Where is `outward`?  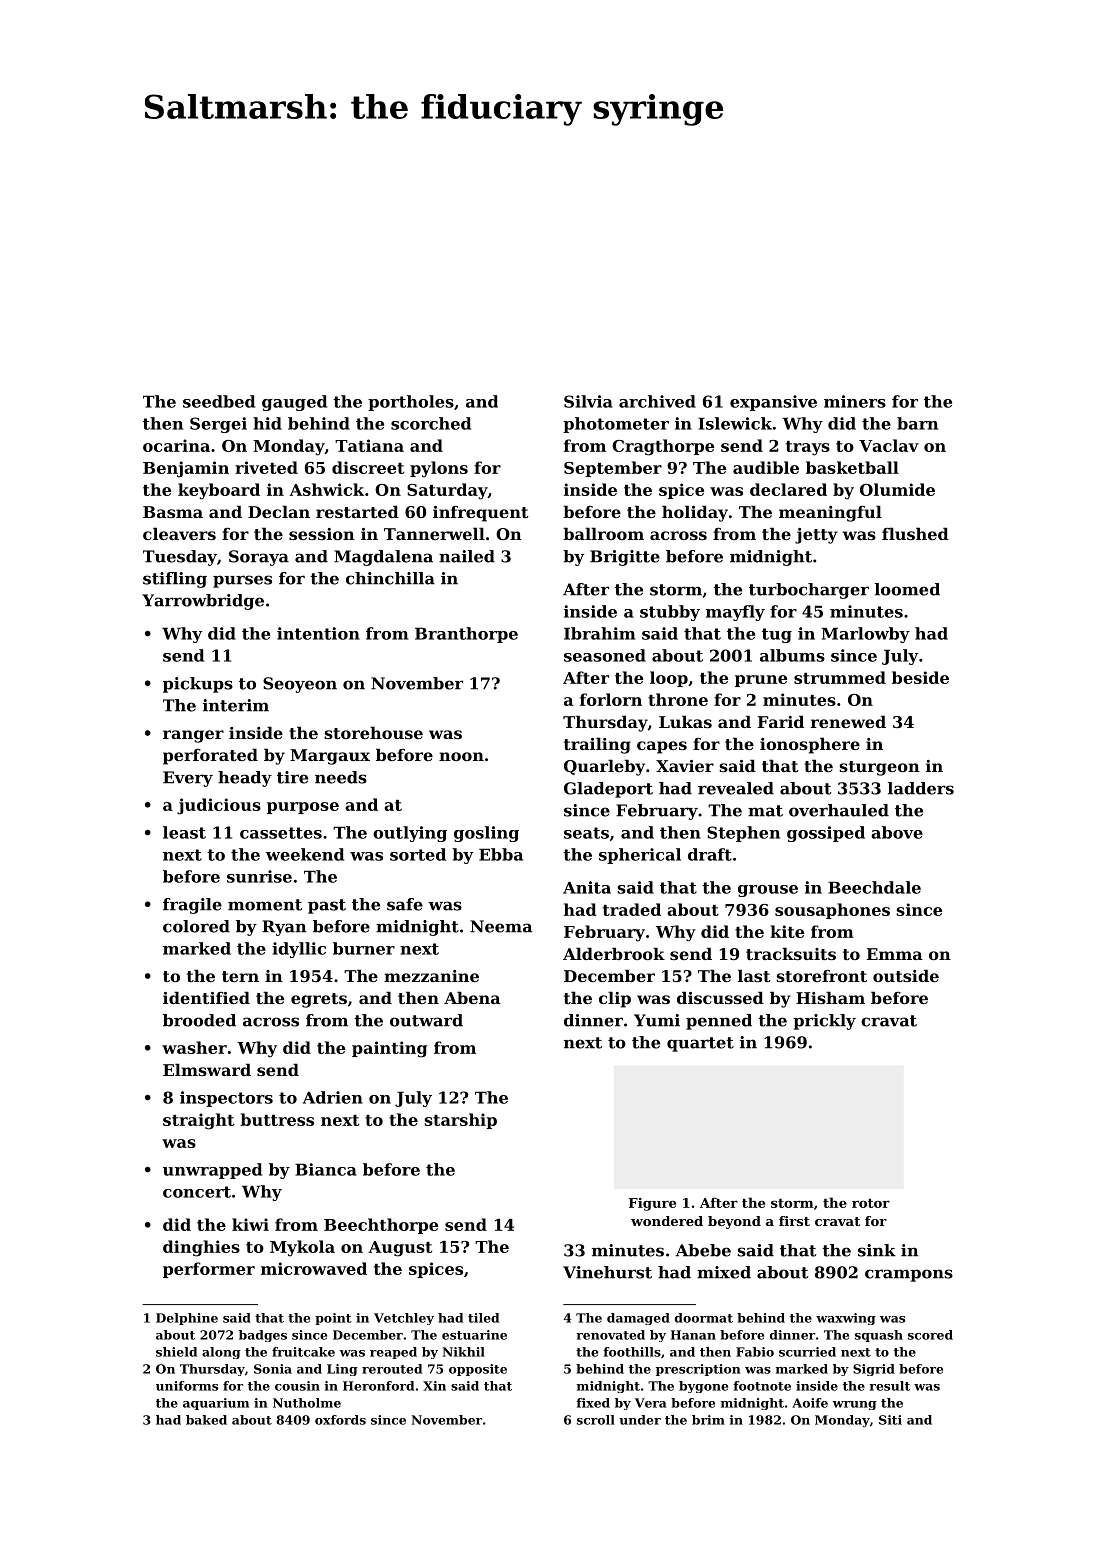
outward is located at coordinates (426, 1020).
